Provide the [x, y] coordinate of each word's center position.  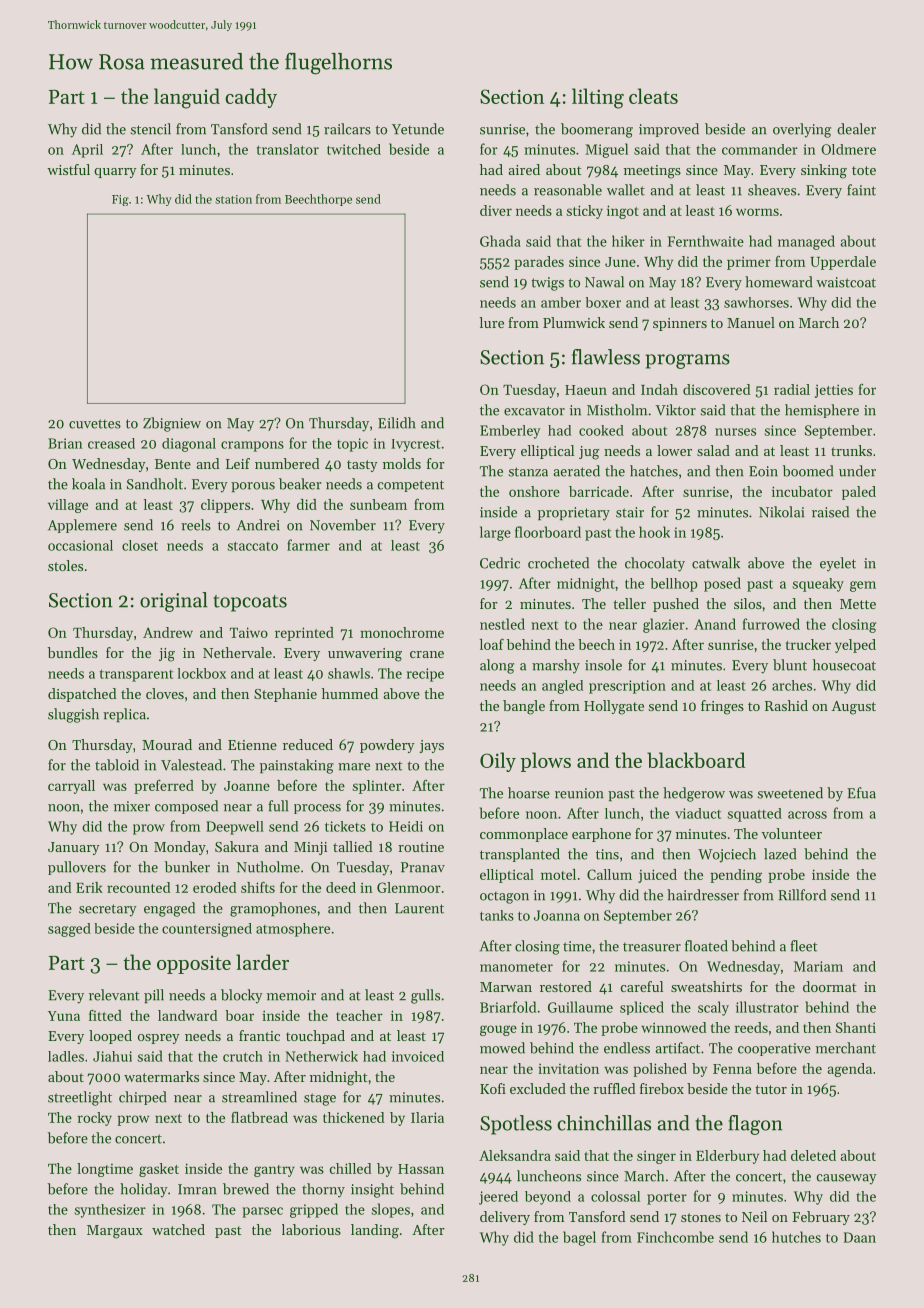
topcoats [250, 603]
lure [491, 322]
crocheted [558, 563]
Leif [238, 463]
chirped [142, 1098]
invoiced [418, 1056]
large [495, 533]
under [857, 471]
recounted [138, 887]
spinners [680, 324]
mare [354, 767]
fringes [722, 707]
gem [863, 586]
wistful [68, 169]
